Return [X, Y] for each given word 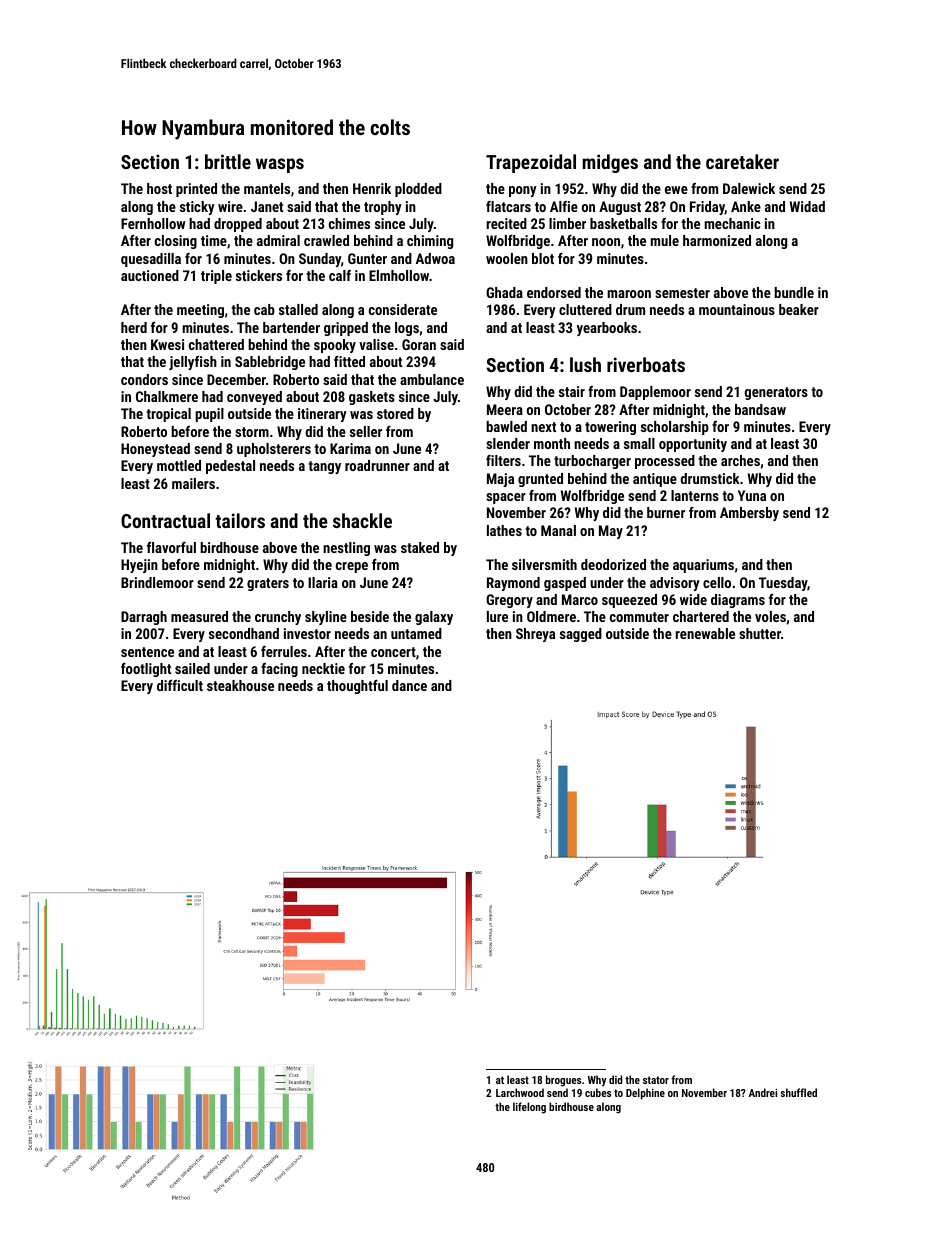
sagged [581, 635]
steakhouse [240, 685]
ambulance [432, 379]
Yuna [752, 495]
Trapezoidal [531, 163]
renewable [705, 633]
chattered [216, 344]
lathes [504, 530]
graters [268, 584]
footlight [146, 670]
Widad [807, 206]
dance [409, 685]
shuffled [798, 1092]
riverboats [646, 364]
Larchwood [520, 1092]
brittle [228, 161]
